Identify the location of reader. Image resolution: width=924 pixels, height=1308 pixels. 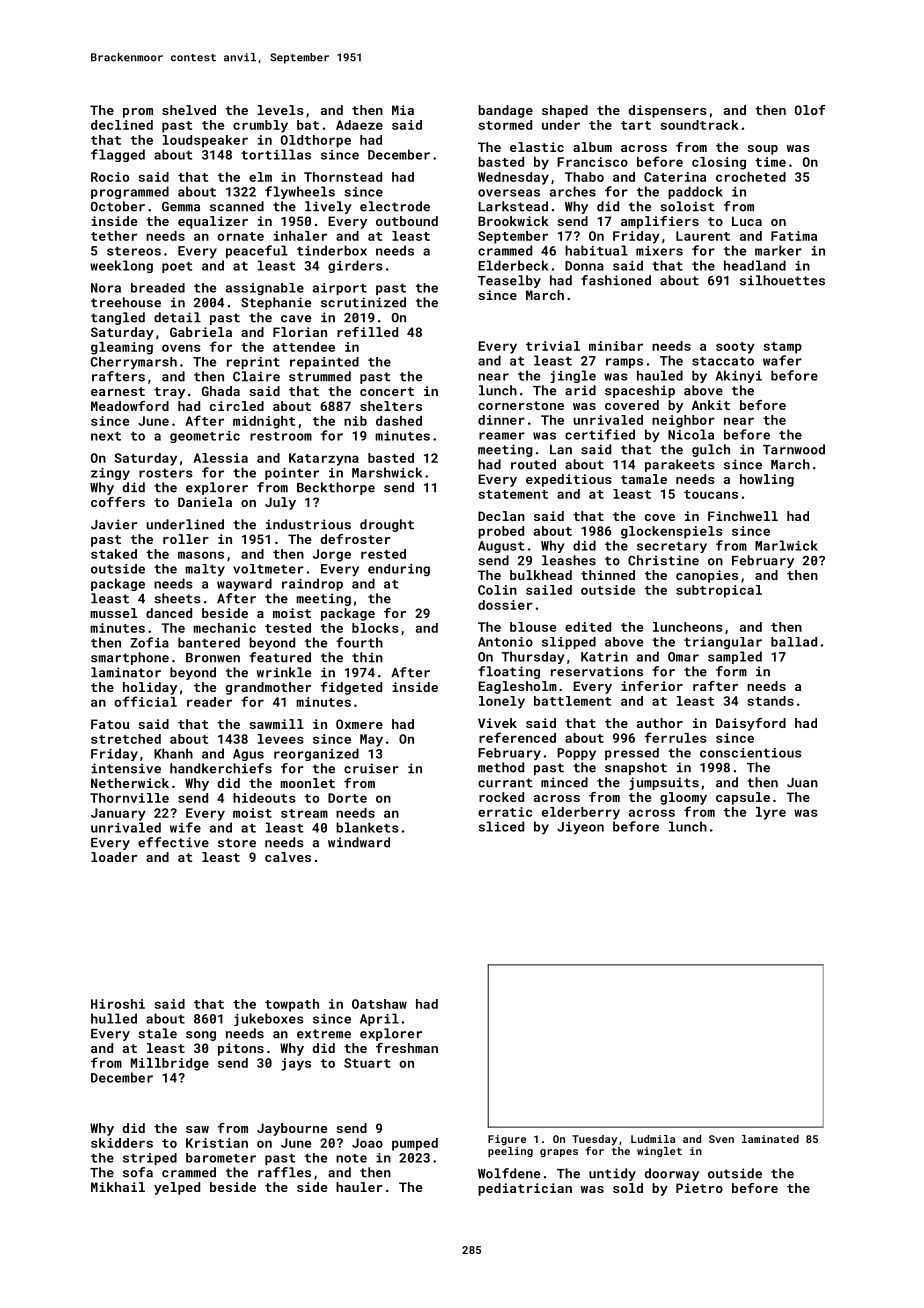
(209, 702).
